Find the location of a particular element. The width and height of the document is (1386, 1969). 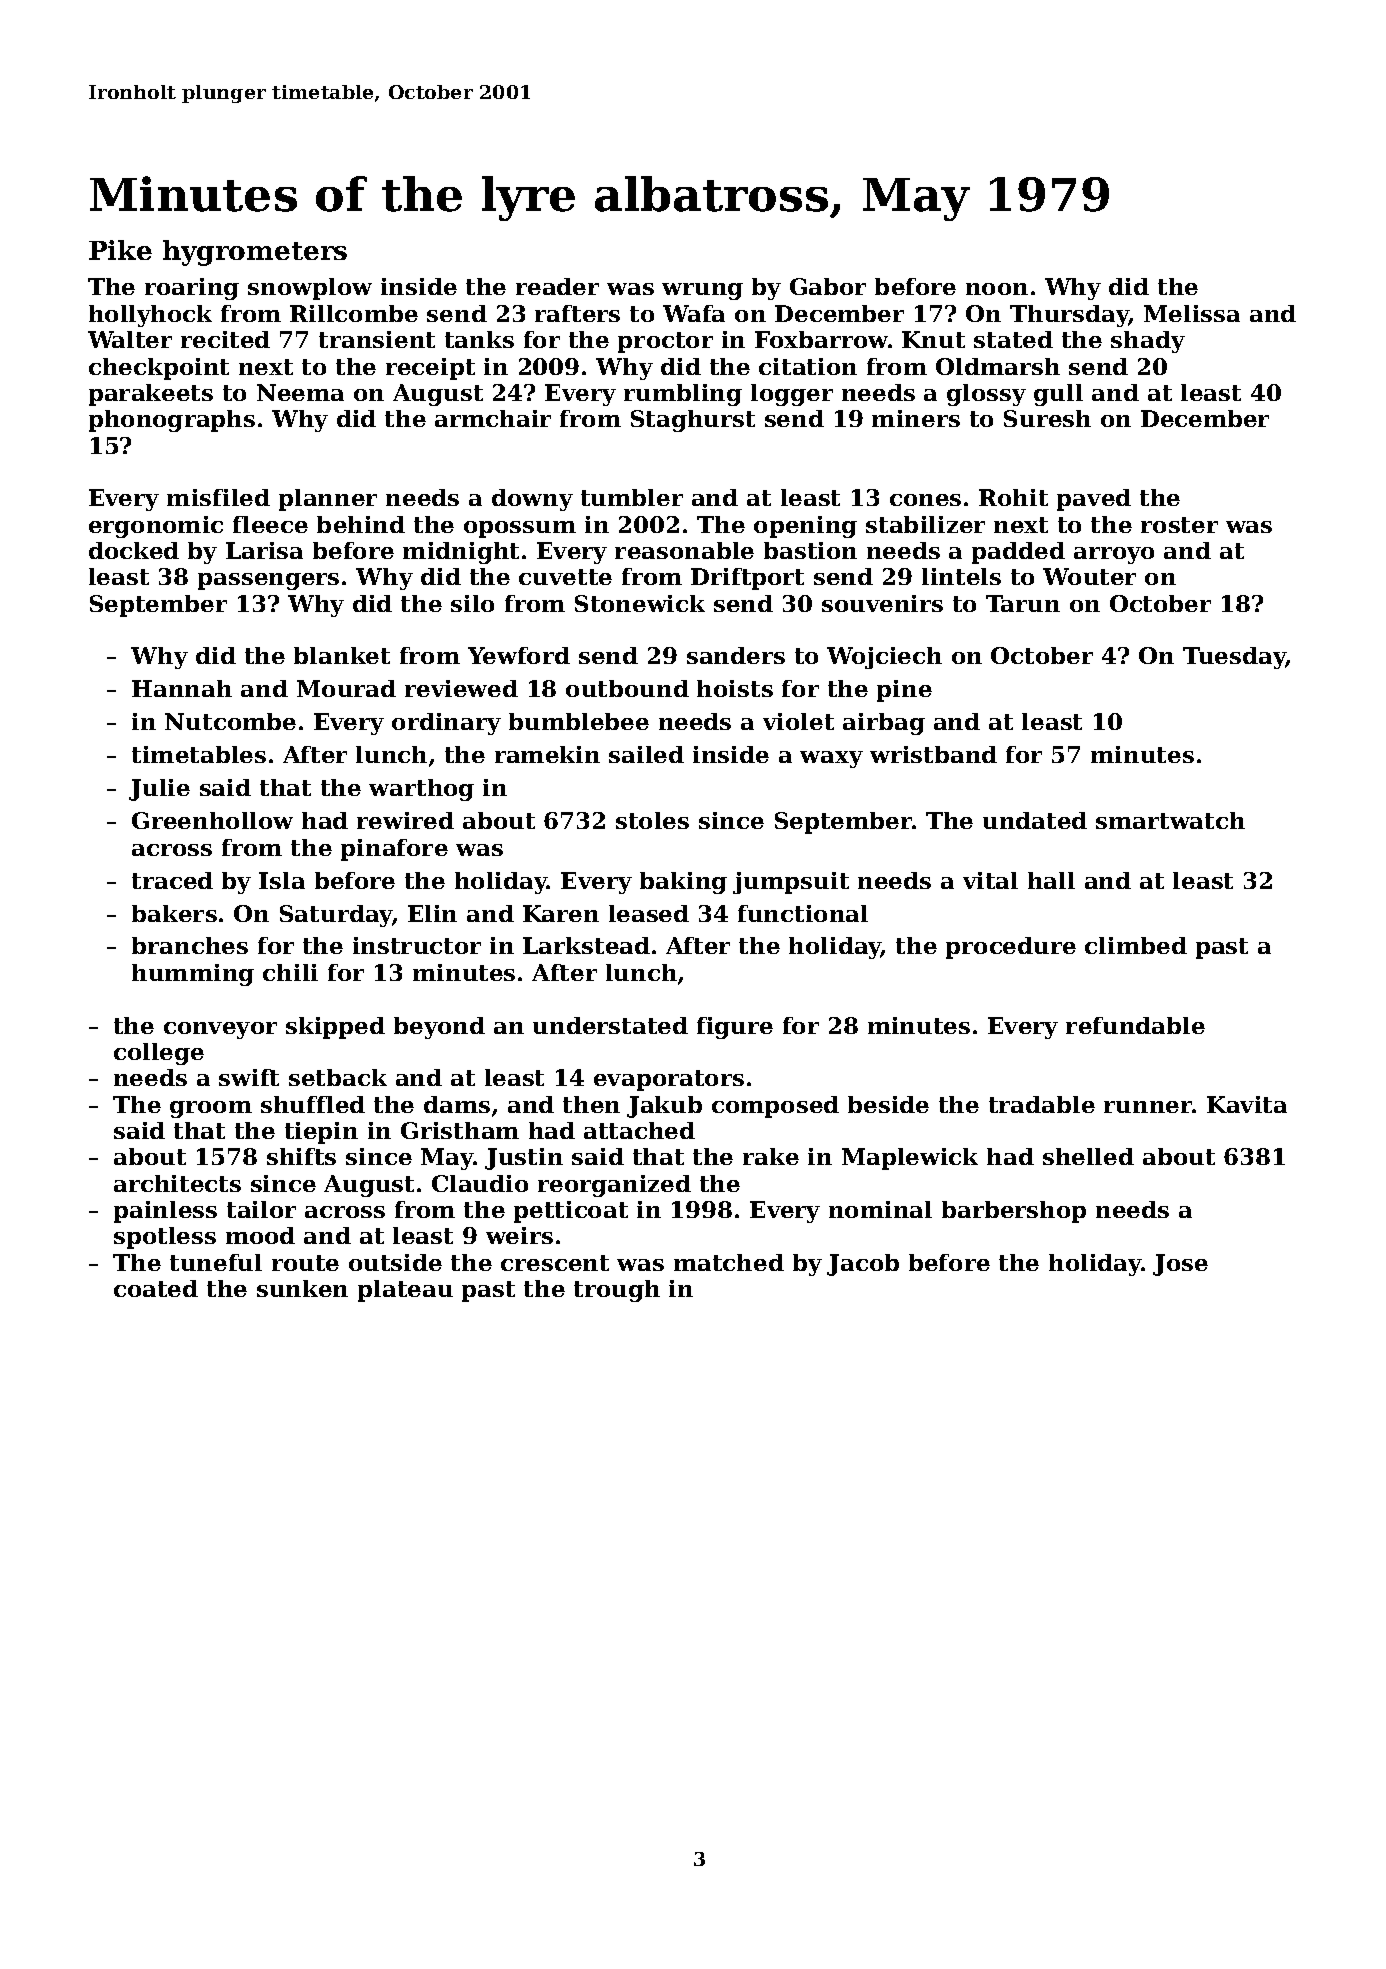

Claudio is located at coordinates (480, 1183).
